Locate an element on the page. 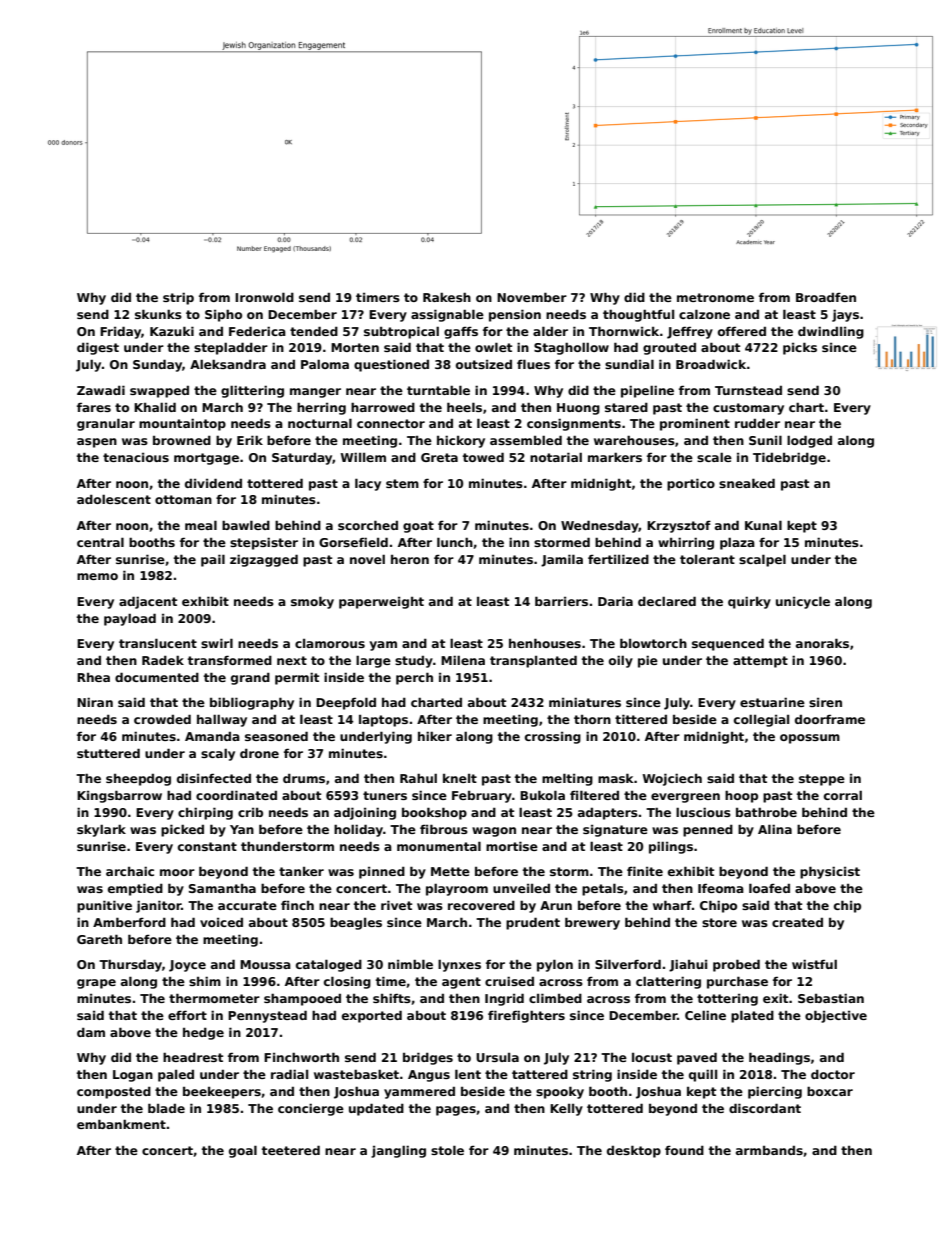  Gareth is located at coordinates (99, 939).
